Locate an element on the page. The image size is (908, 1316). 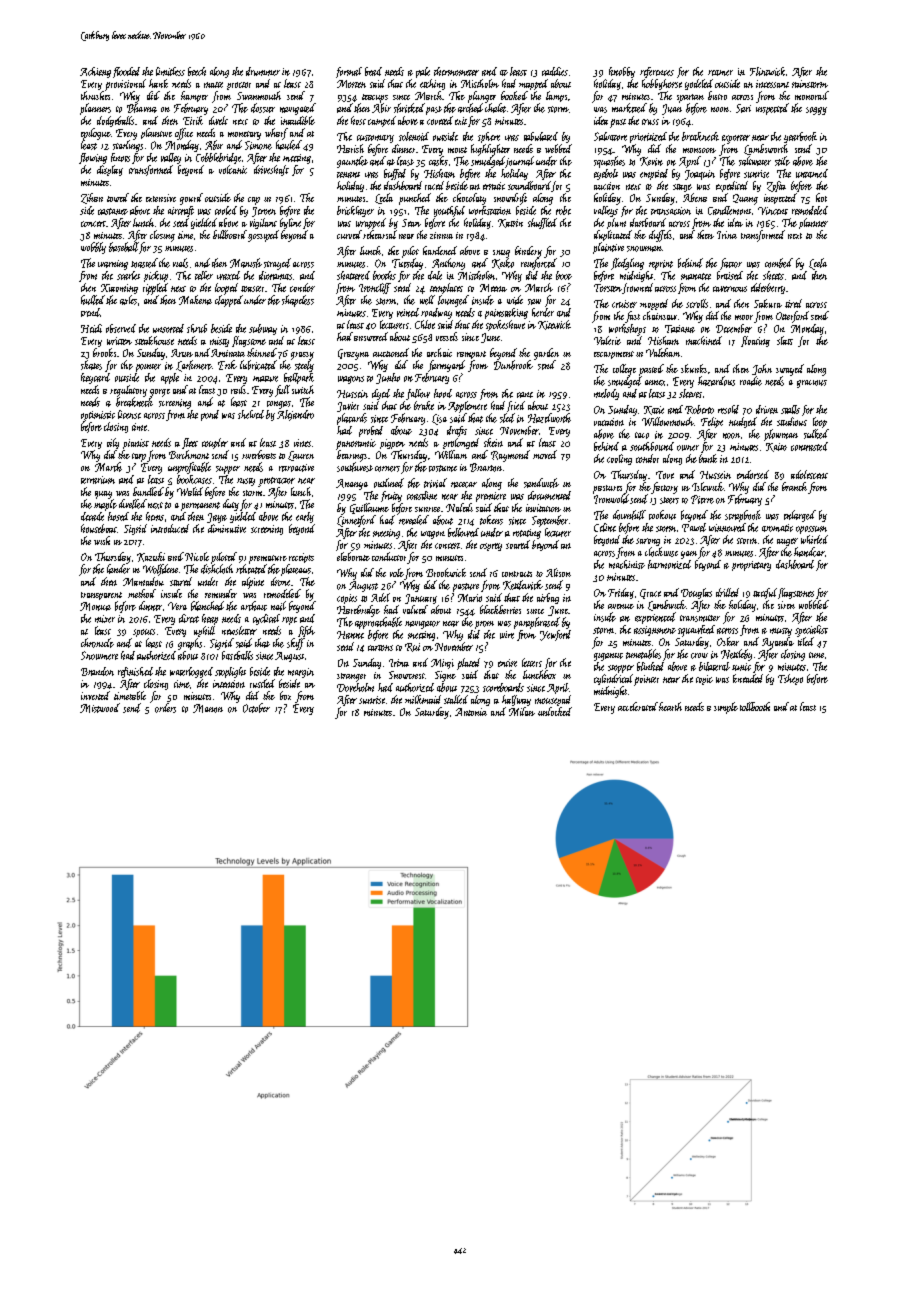
sled is located at coordinates (507, 418).
